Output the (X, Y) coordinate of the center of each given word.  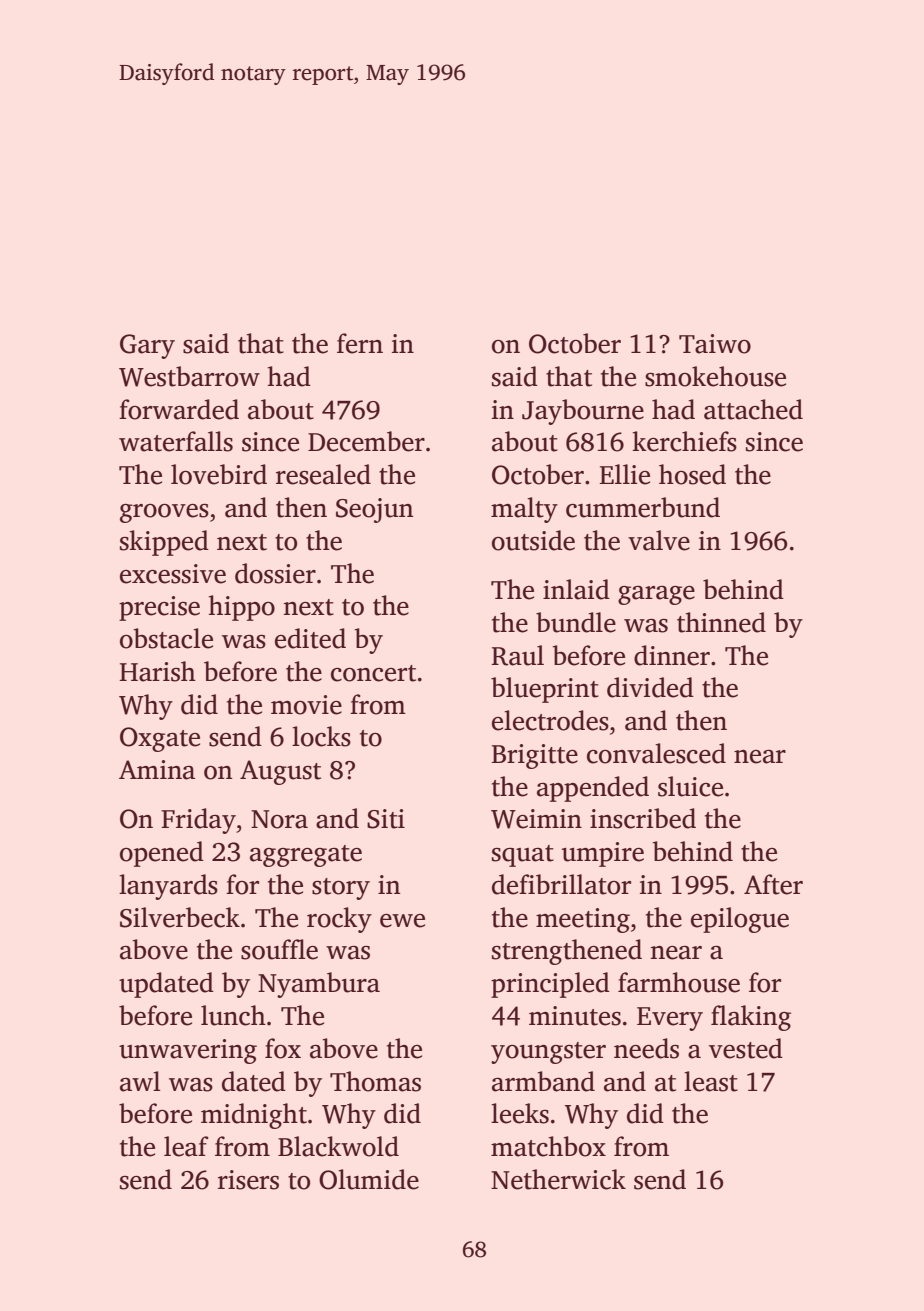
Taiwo (715, 344)
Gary (147, 346)
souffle (279, 949)
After (773, 884)
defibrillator (561, 884)
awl (140, 1081)
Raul (518, 655)
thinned (721, 622)
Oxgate (160, 739)
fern (360, 343)
